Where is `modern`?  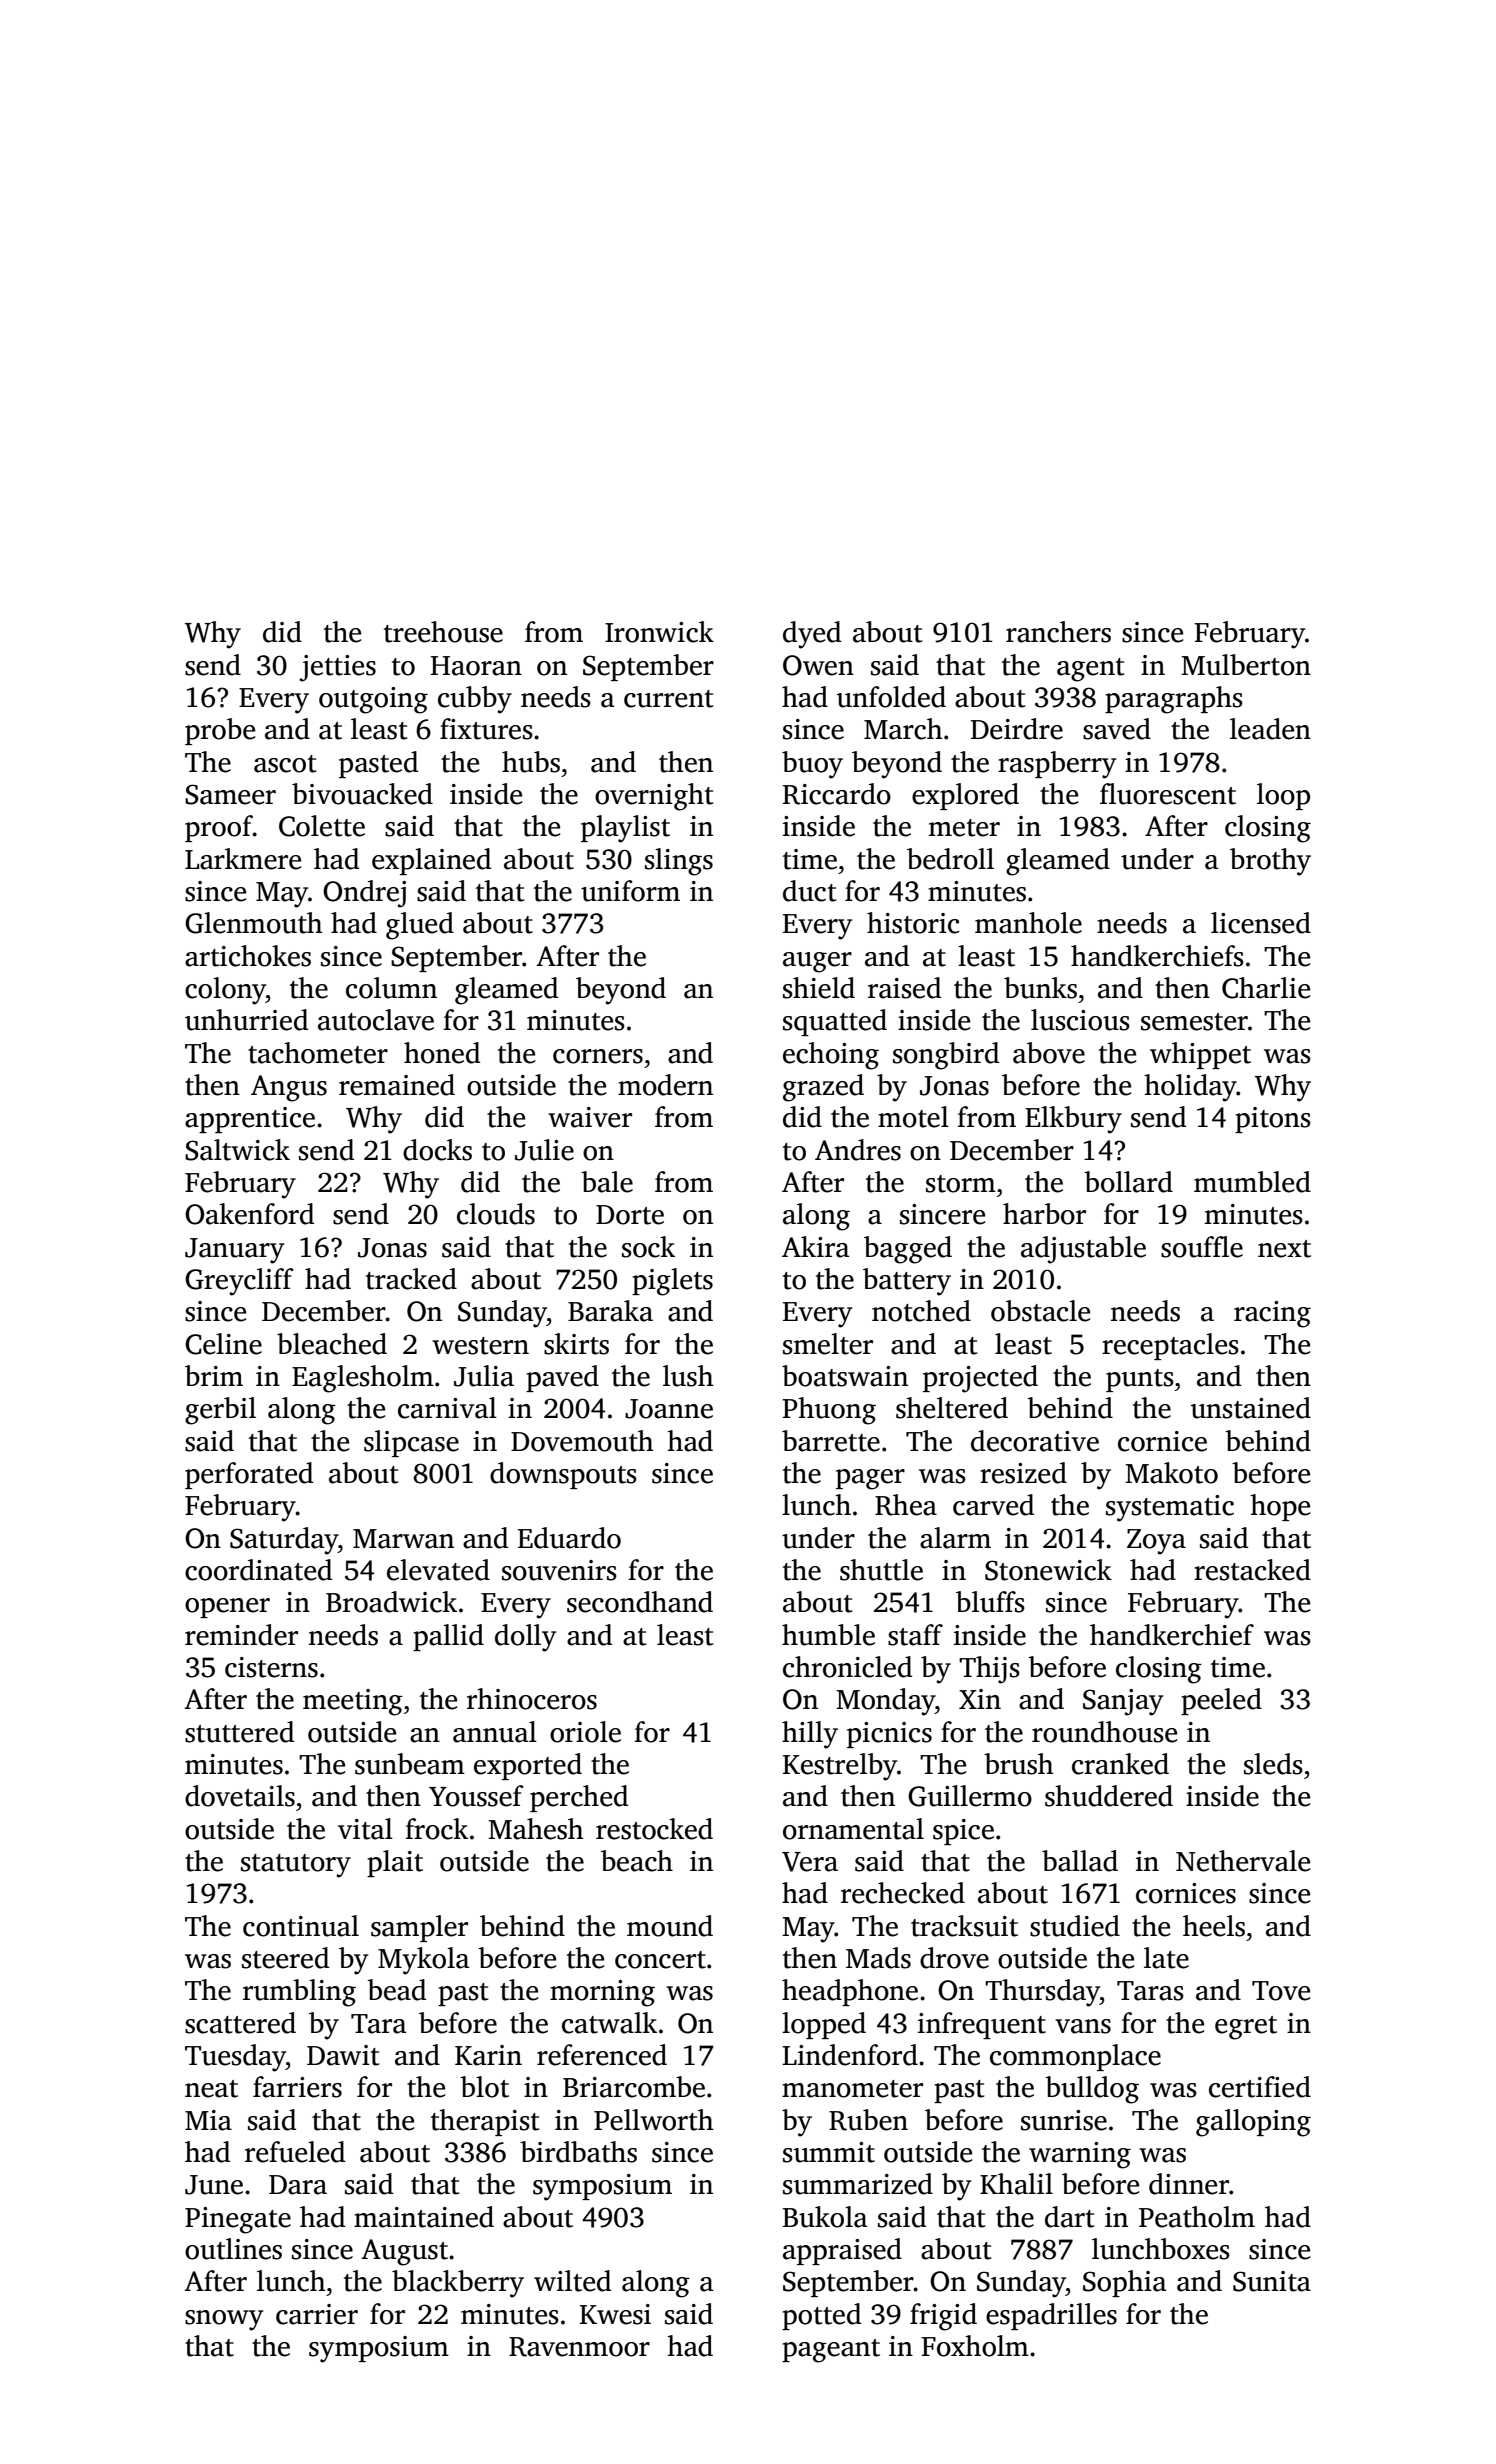
modern is located at coordinates (665, 1085).
